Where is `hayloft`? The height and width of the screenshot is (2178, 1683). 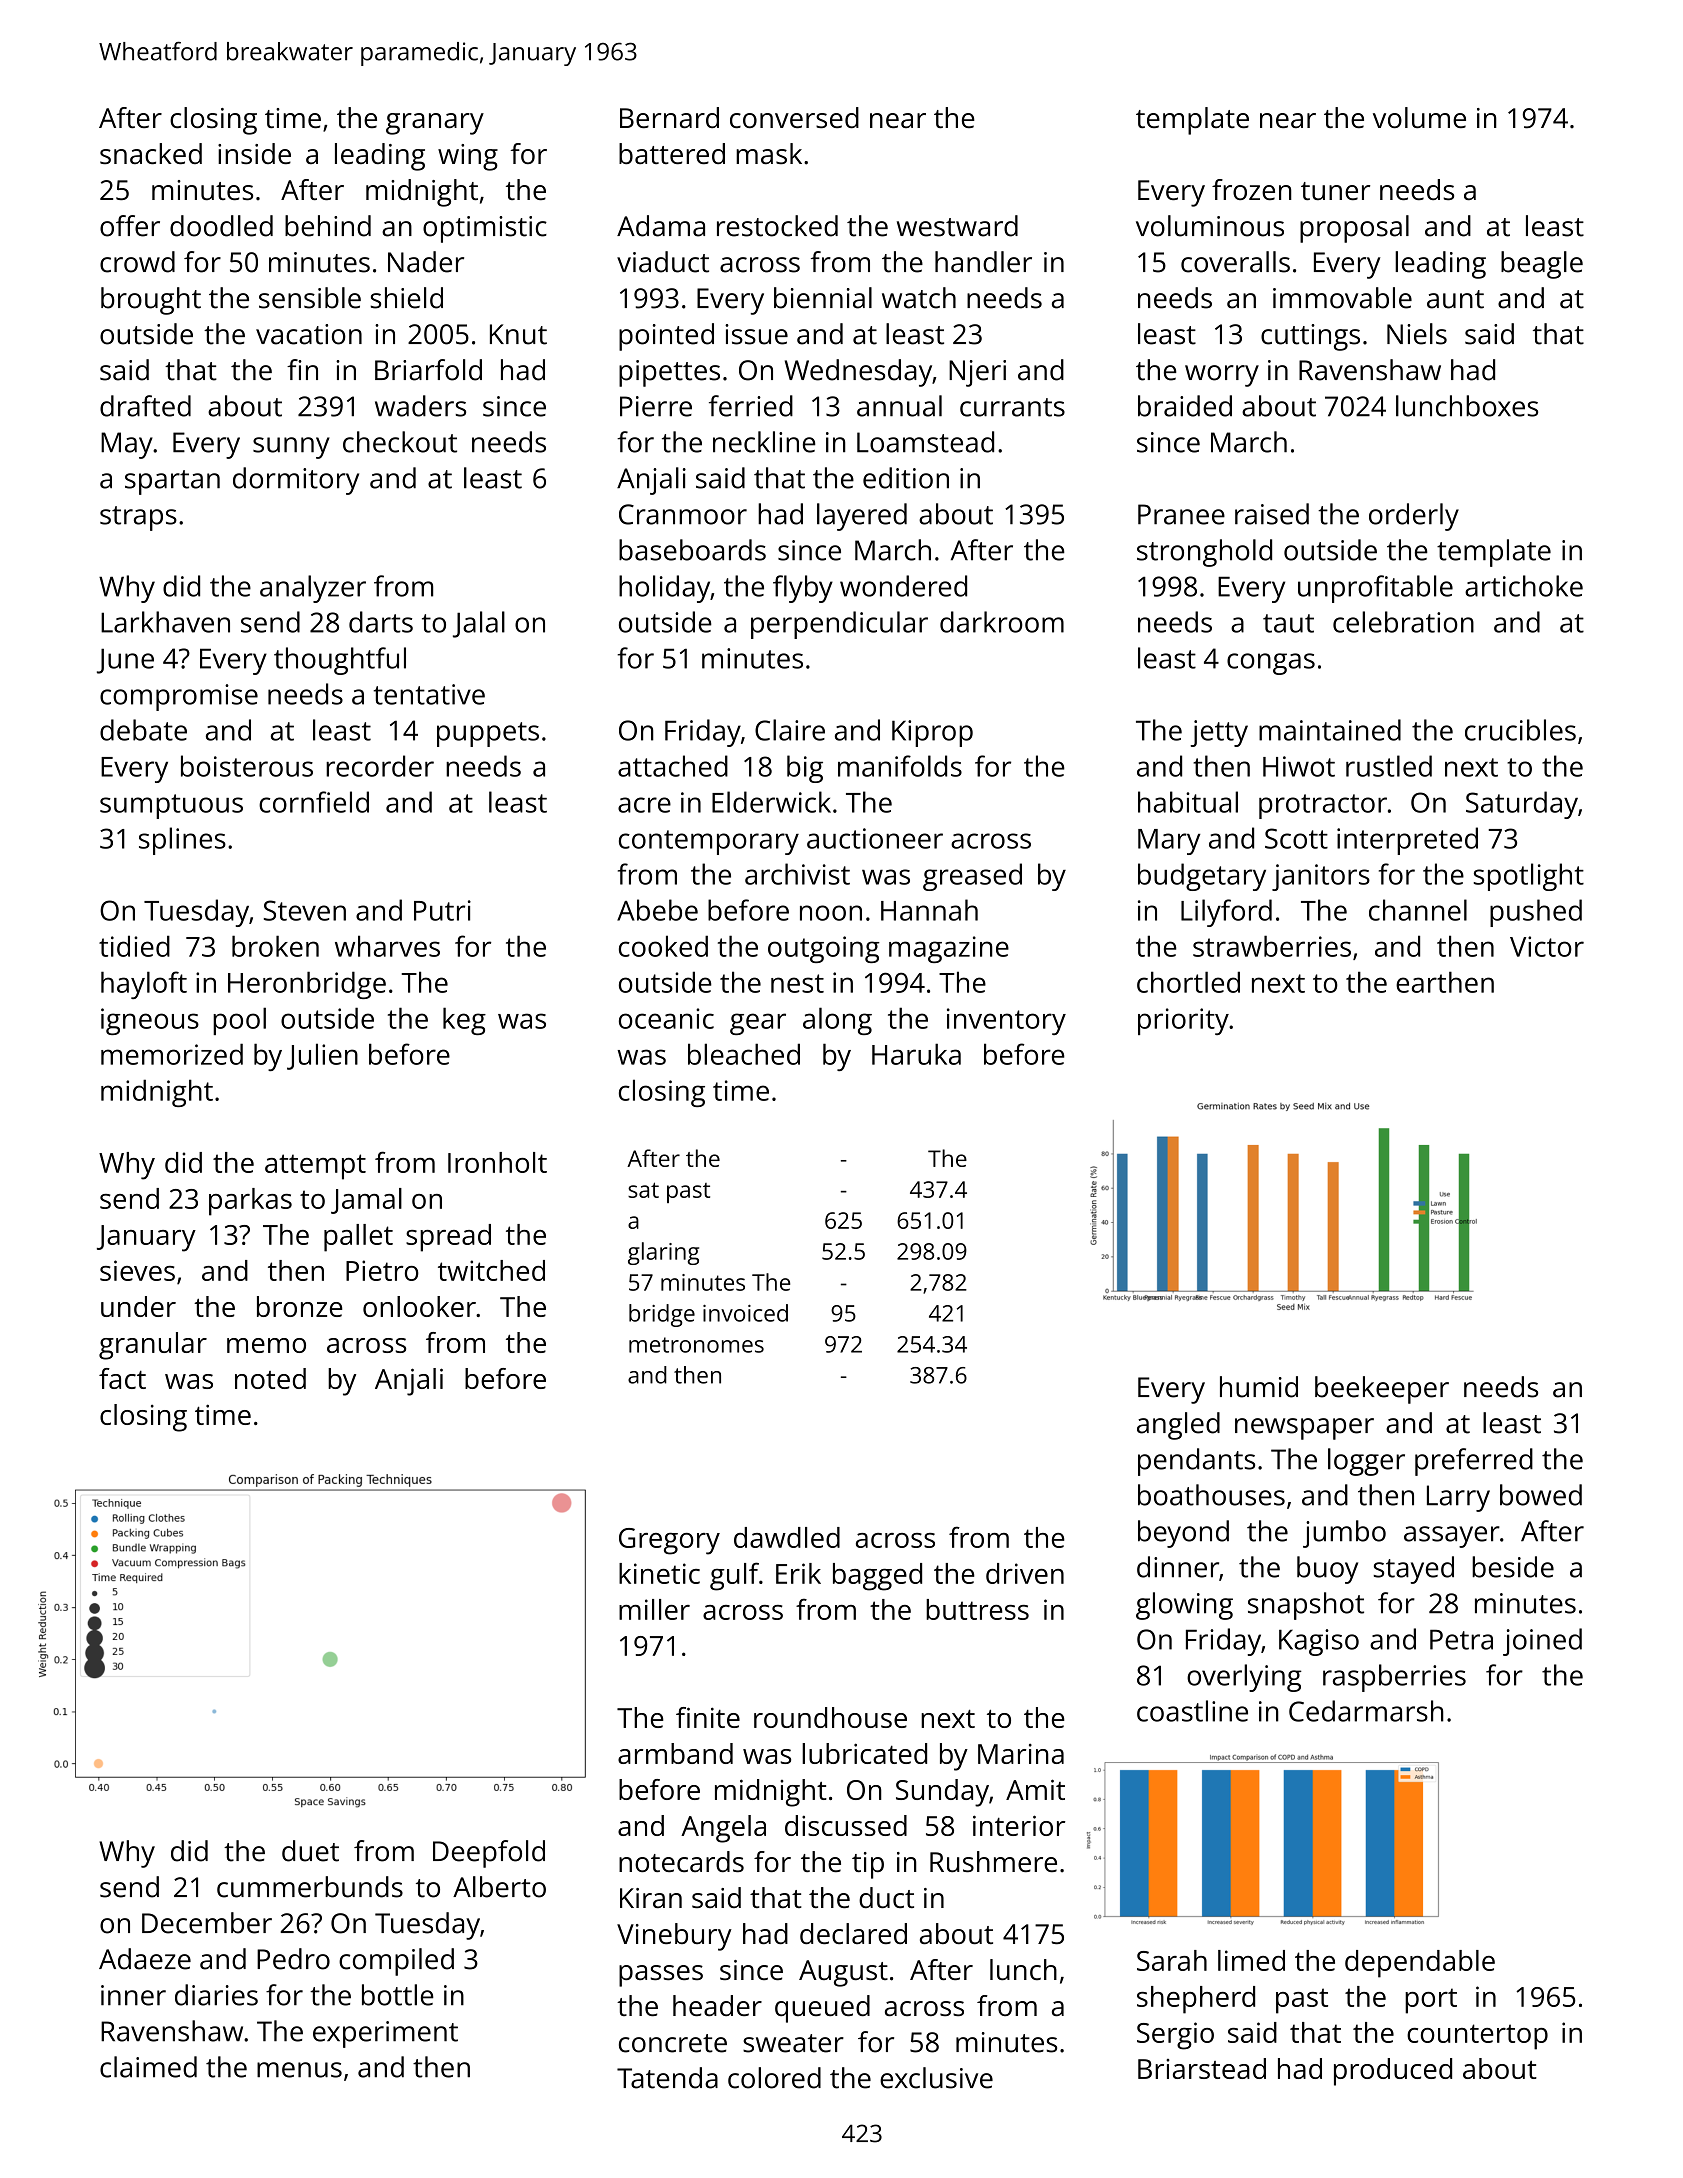
hayloft is located at coordinates (144, 985).
